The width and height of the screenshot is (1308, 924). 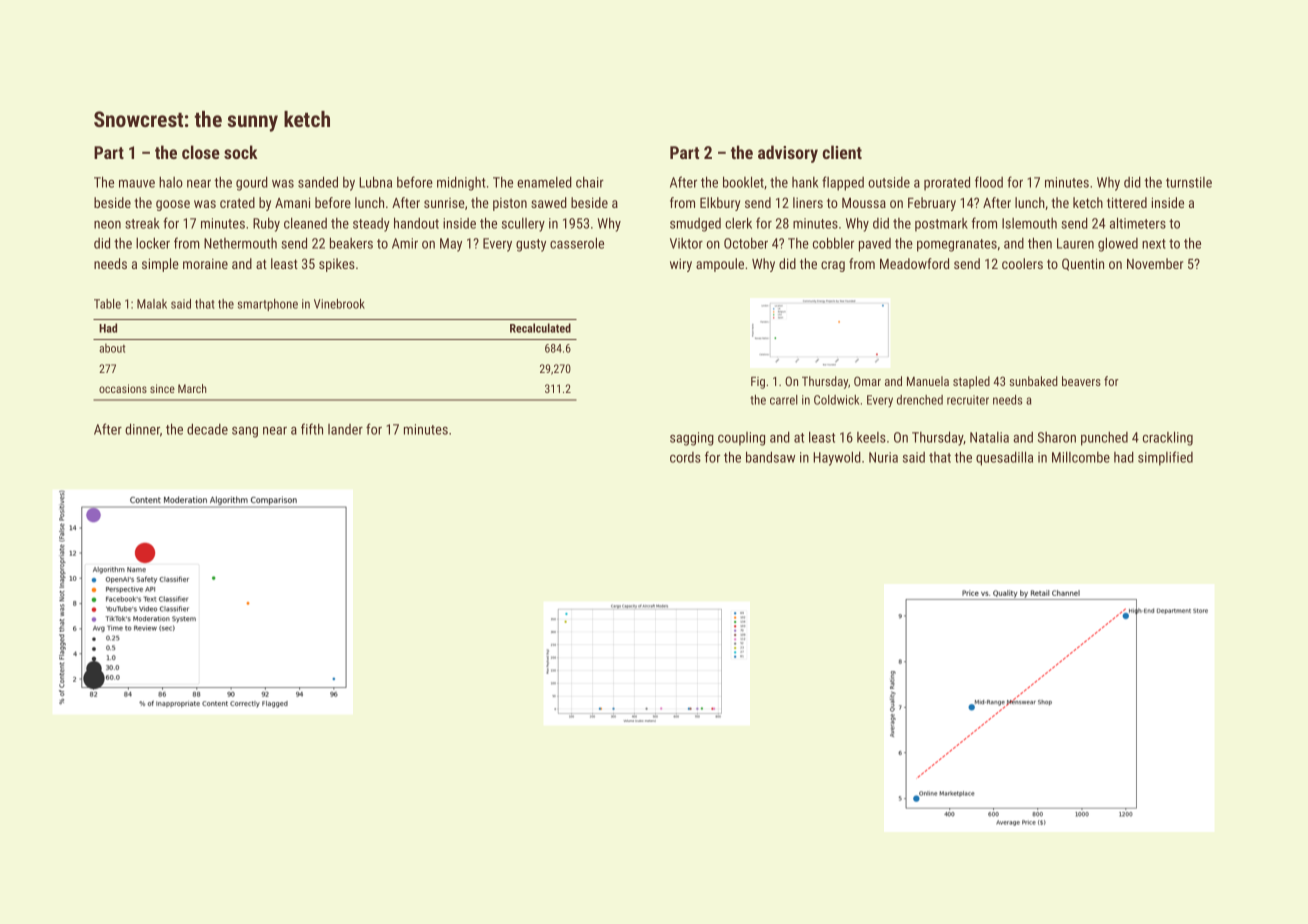 What do you see at coordinates (889, 182) in the screenshot?
I see `outside` at bounding box center [889, 182].
